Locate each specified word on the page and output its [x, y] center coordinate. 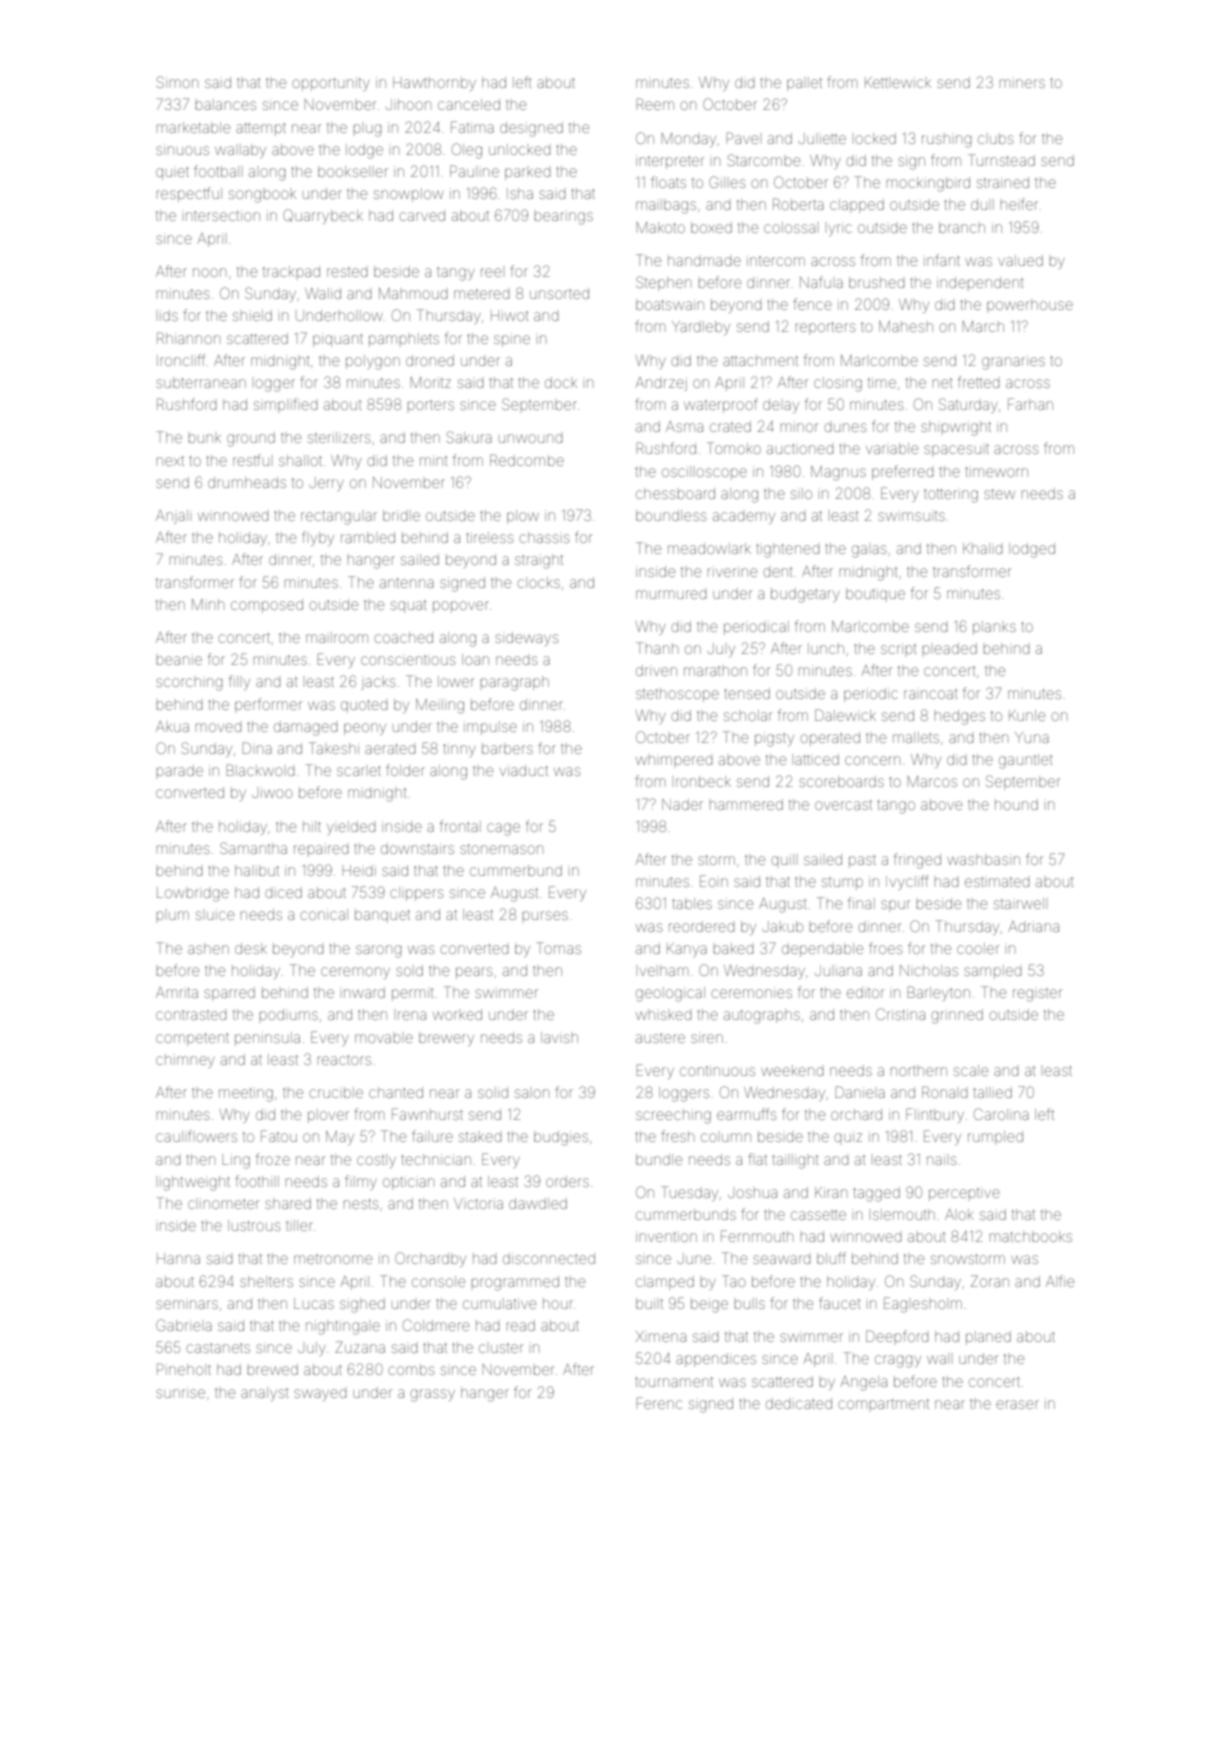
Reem [655, 104]
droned [430, 360]
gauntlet [1026, 761]
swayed [320, 1395]
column [726, 1137]
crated [730, 426]
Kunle [1027, 715]
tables [692, 903]
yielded [351, 828]
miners [1022, 82]
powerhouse [1030, 306]
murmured [671, 594]
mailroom [337, 637]
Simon [177, 82]
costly [376, 1161]
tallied [992, 1092]
